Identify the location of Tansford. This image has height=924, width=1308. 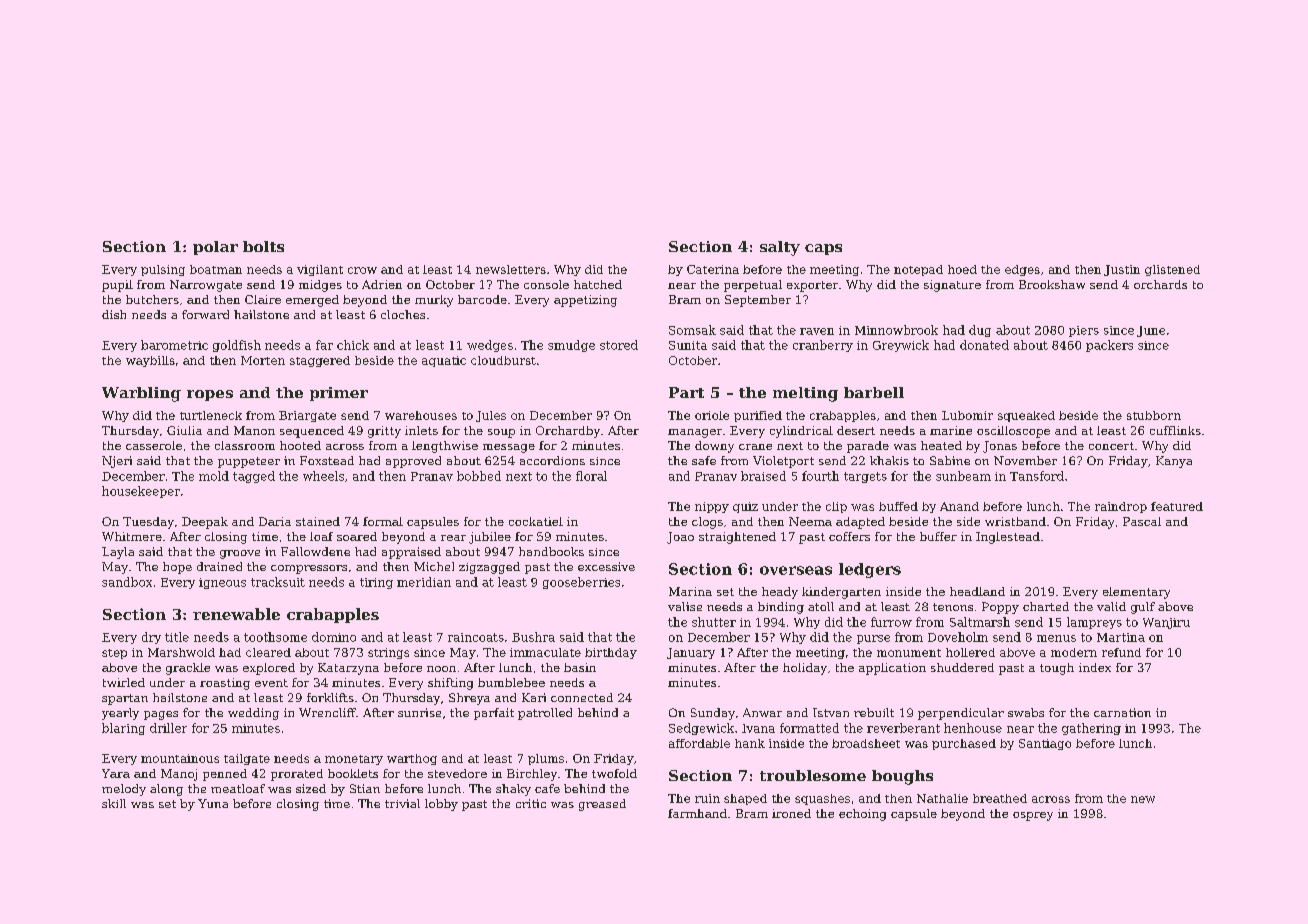
(1037, 476).
